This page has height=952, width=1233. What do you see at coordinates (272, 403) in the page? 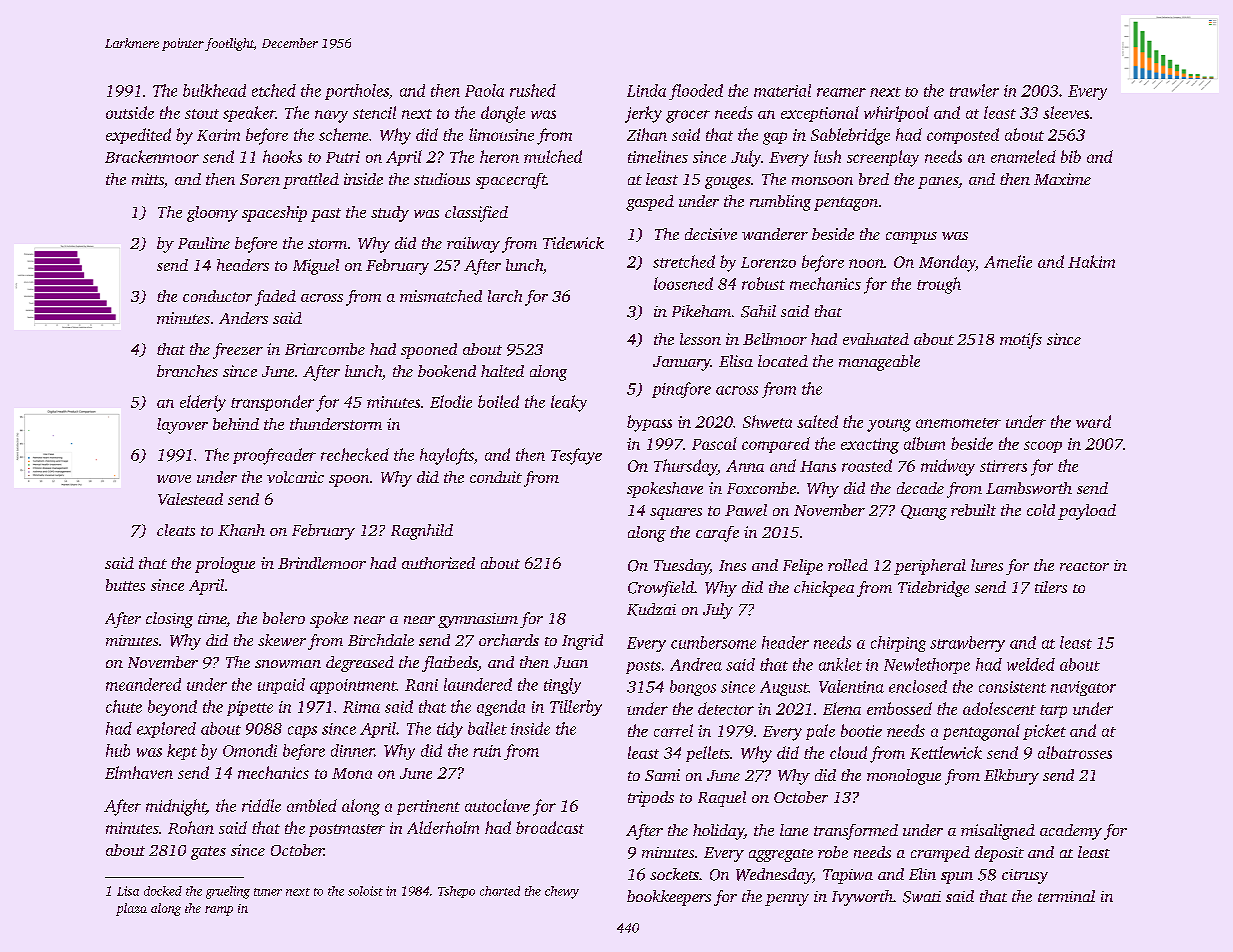
I see `transponder` at bounding box center [272, 403].
